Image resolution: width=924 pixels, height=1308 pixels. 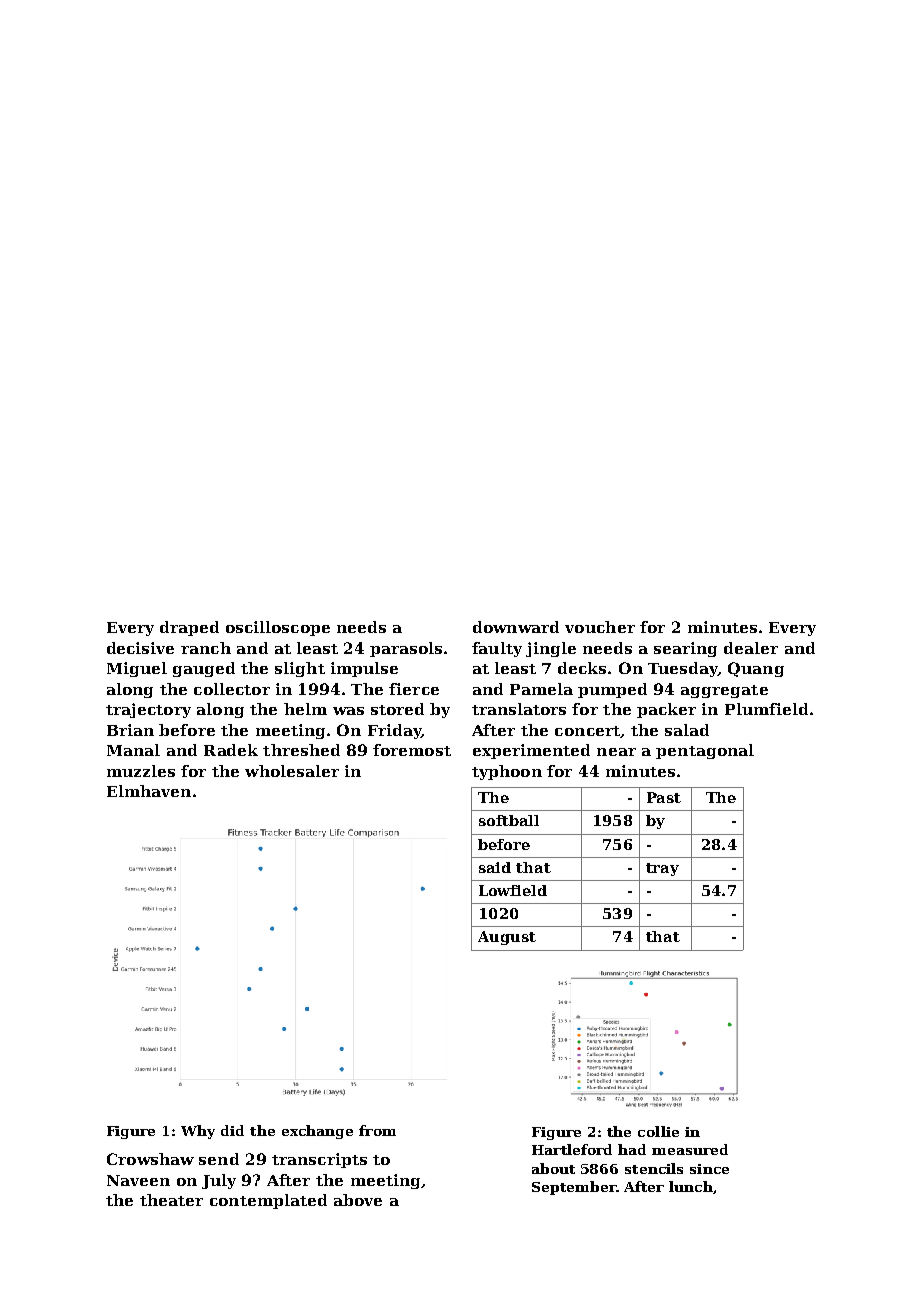 What do you see at coordinates (278, 628) in the image?
I see `oscilloscope` at bounding box center [278, 628].
